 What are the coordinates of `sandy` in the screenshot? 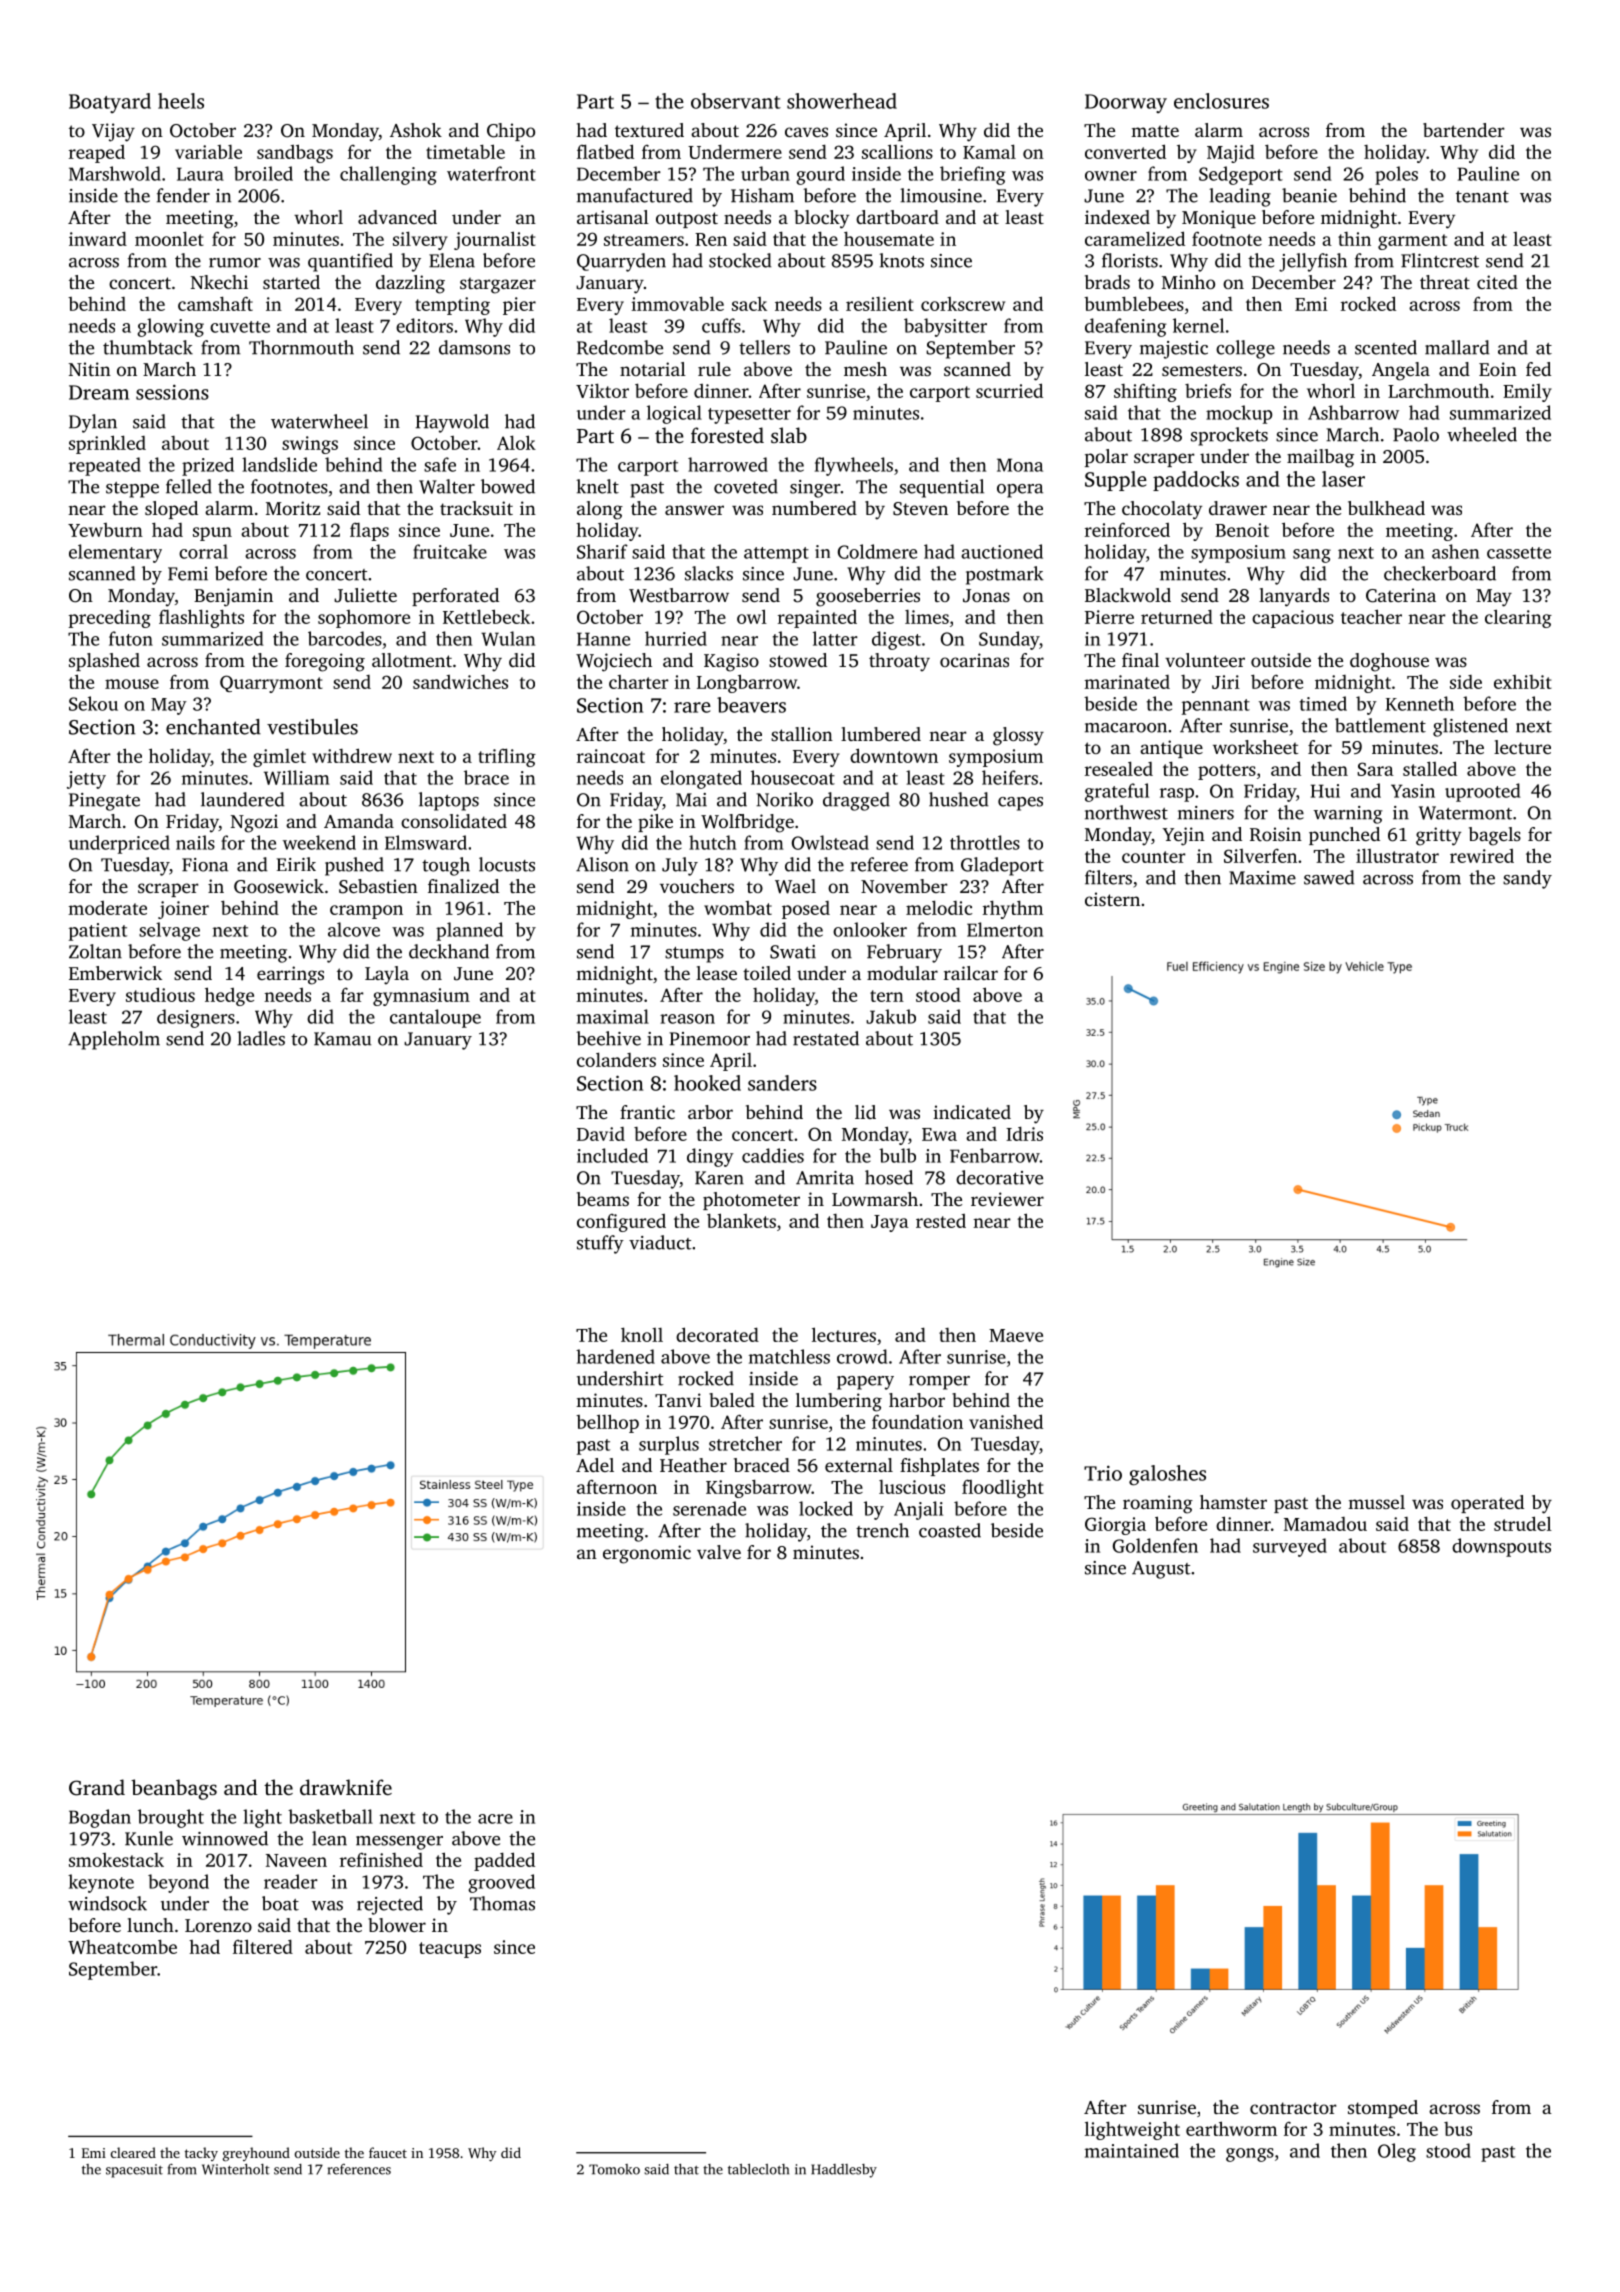 It's located at (1527, 879).
